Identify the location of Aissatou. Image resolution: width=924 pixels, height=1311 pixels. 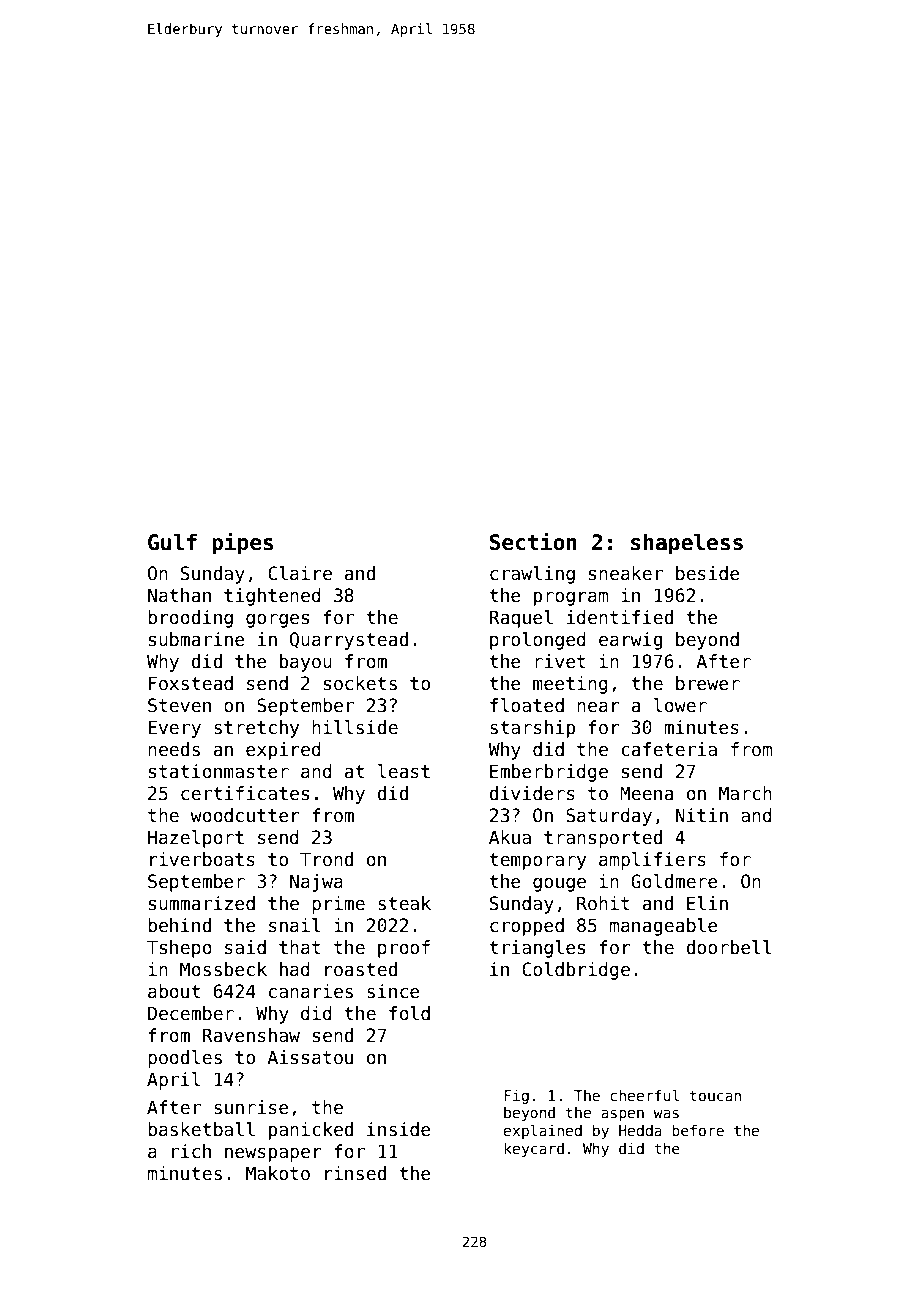
(310, 1057).
